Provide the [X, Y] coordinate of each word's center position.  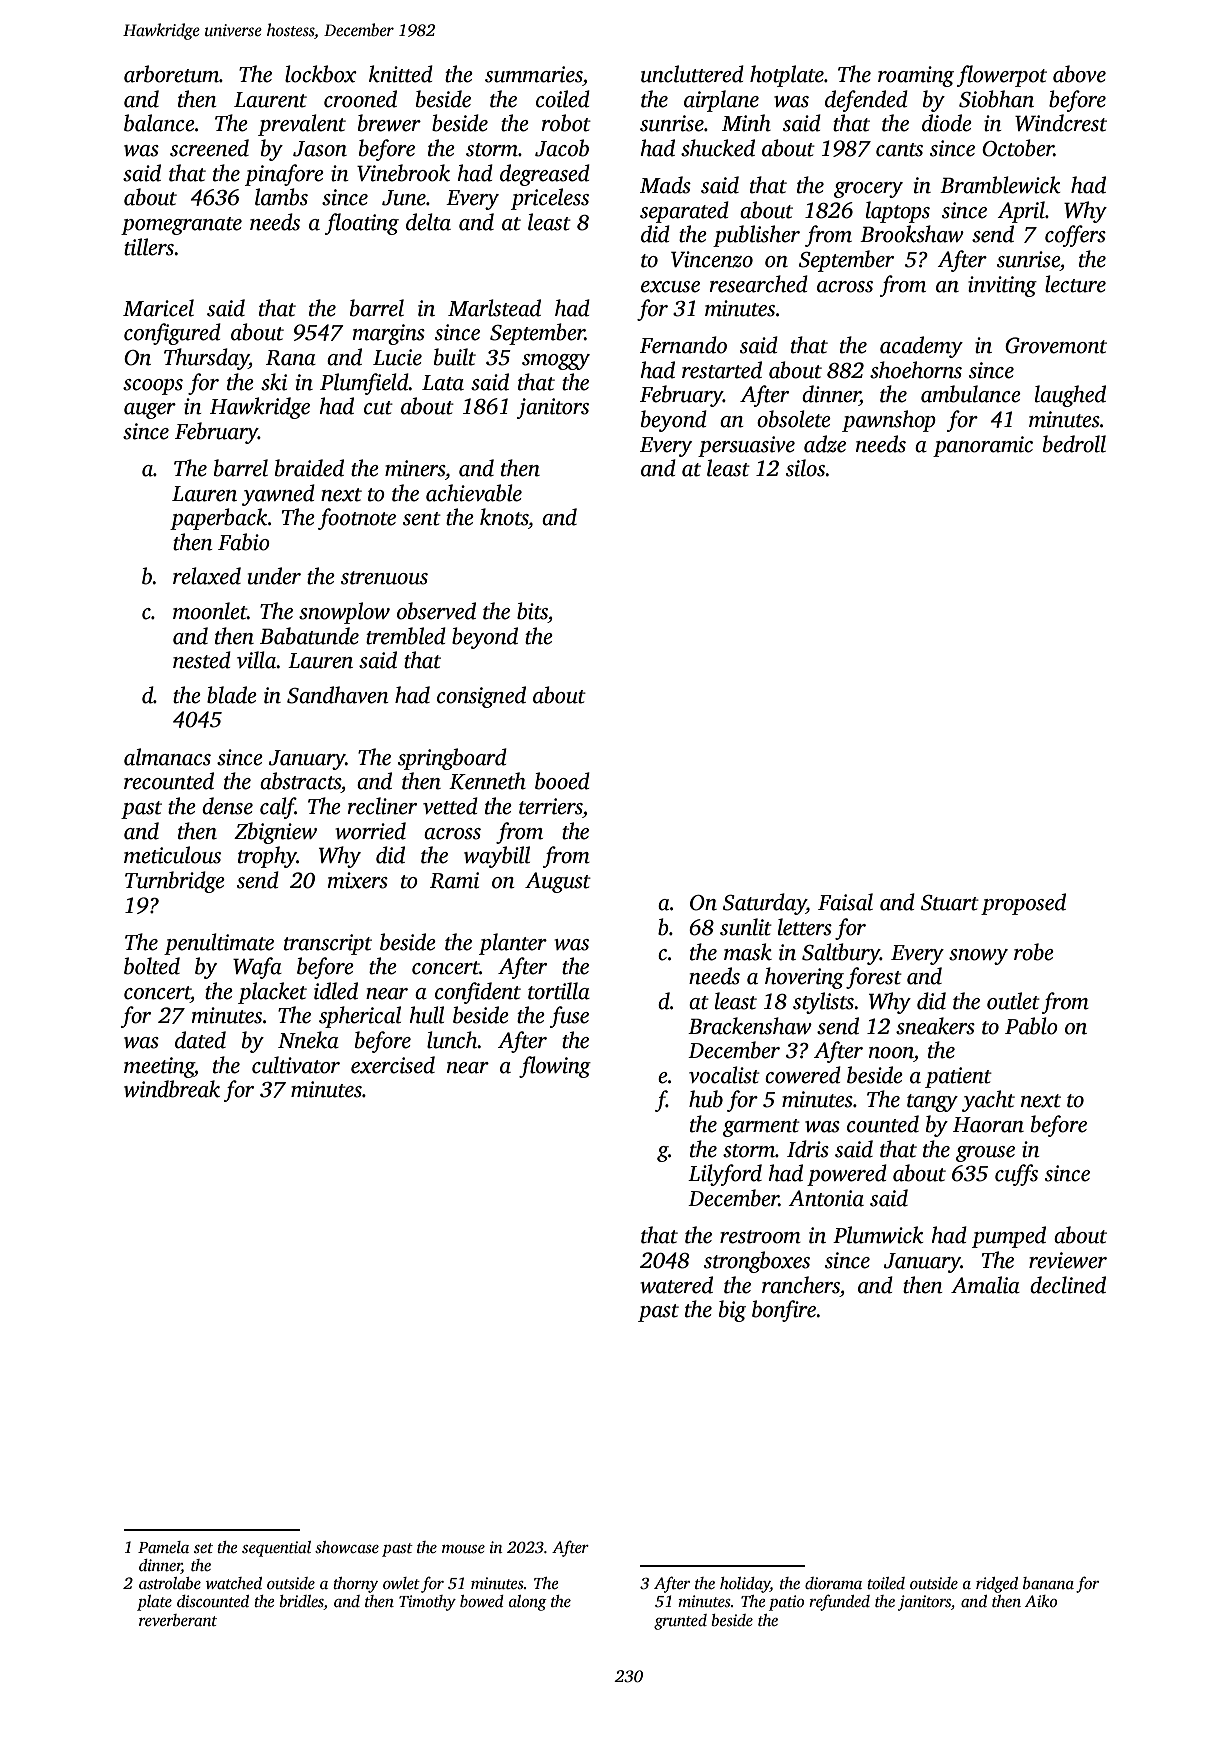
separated [684, 212]
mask [748, 952]
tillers [149, 247]
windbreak [172, 1089]
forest [874, 978]
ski [274, 382]
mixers [357, 880]
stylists [823, 1003]
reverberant [178, 1620]
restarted [722, 370]
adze [825, 444]
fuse [569, 1017]
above [1079, 74]
